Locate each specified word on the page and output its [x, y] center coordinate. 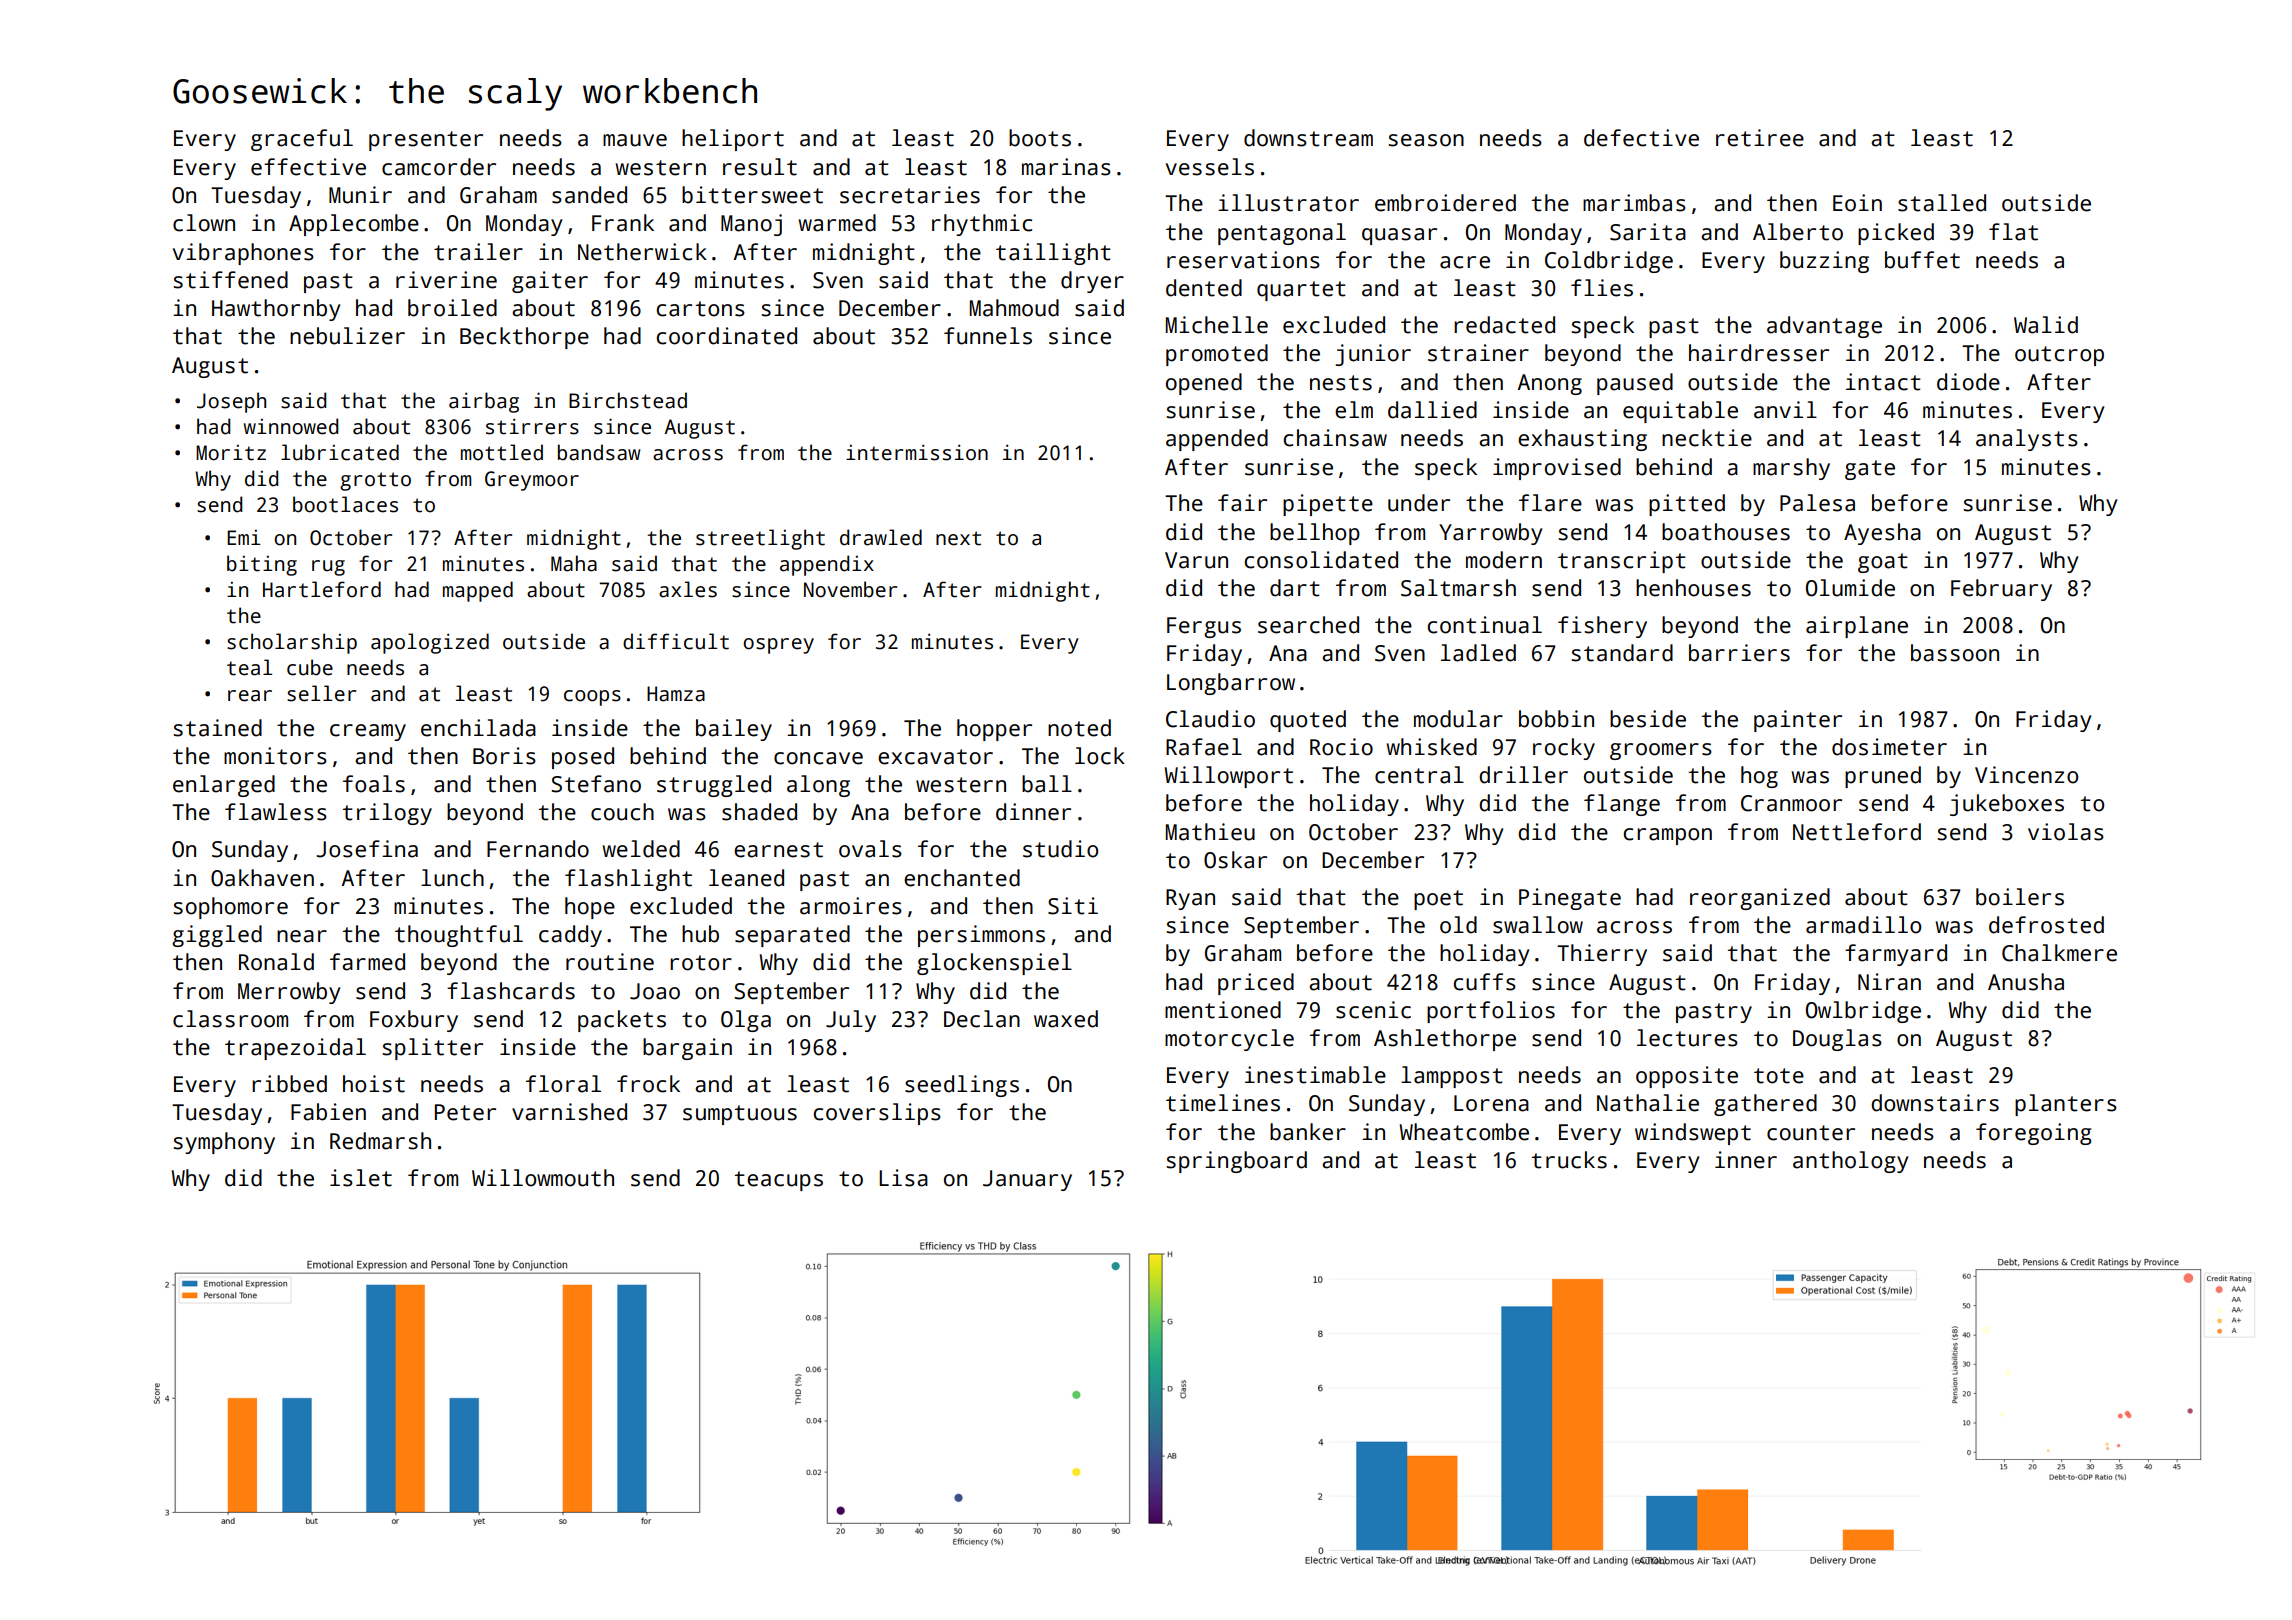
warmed [837, 223]
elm [1354, 410]
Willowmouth [543, 1178]
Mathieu [1210, 832]
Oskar [1235, 860]
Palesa [1817, 503]
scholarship [292, 643]
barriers [1739, 653]
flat [2013, 232]
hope [590, 908]
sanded [589, 195]
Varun [1196, 560]
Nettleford [1857, 832]
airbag [484, 402]
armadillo [1863, 925]
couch [622, 812]
